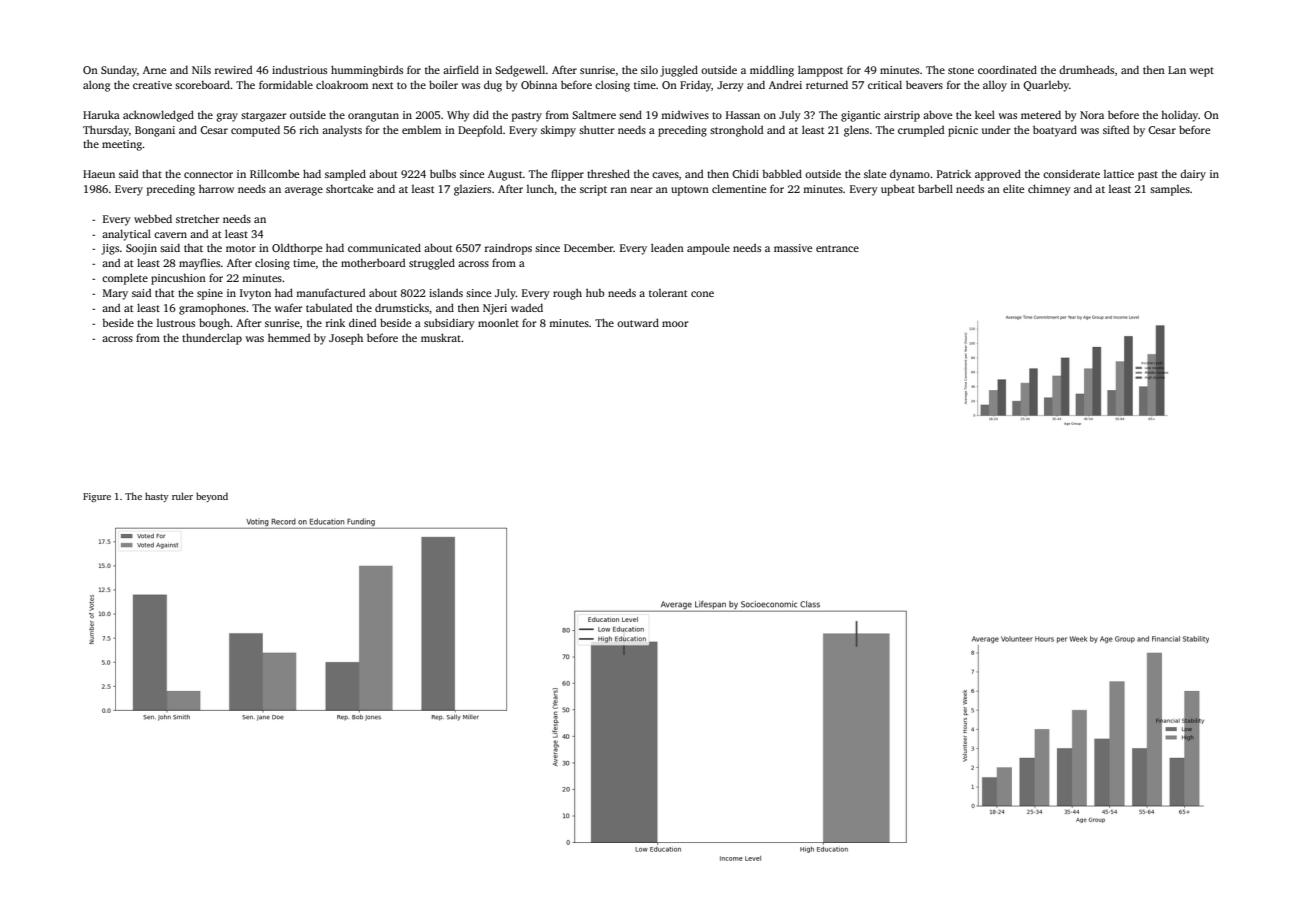  What do you see at coordinates (665, 175) in the screenshot?
I see `caves` at bounding box center [665, 175].
